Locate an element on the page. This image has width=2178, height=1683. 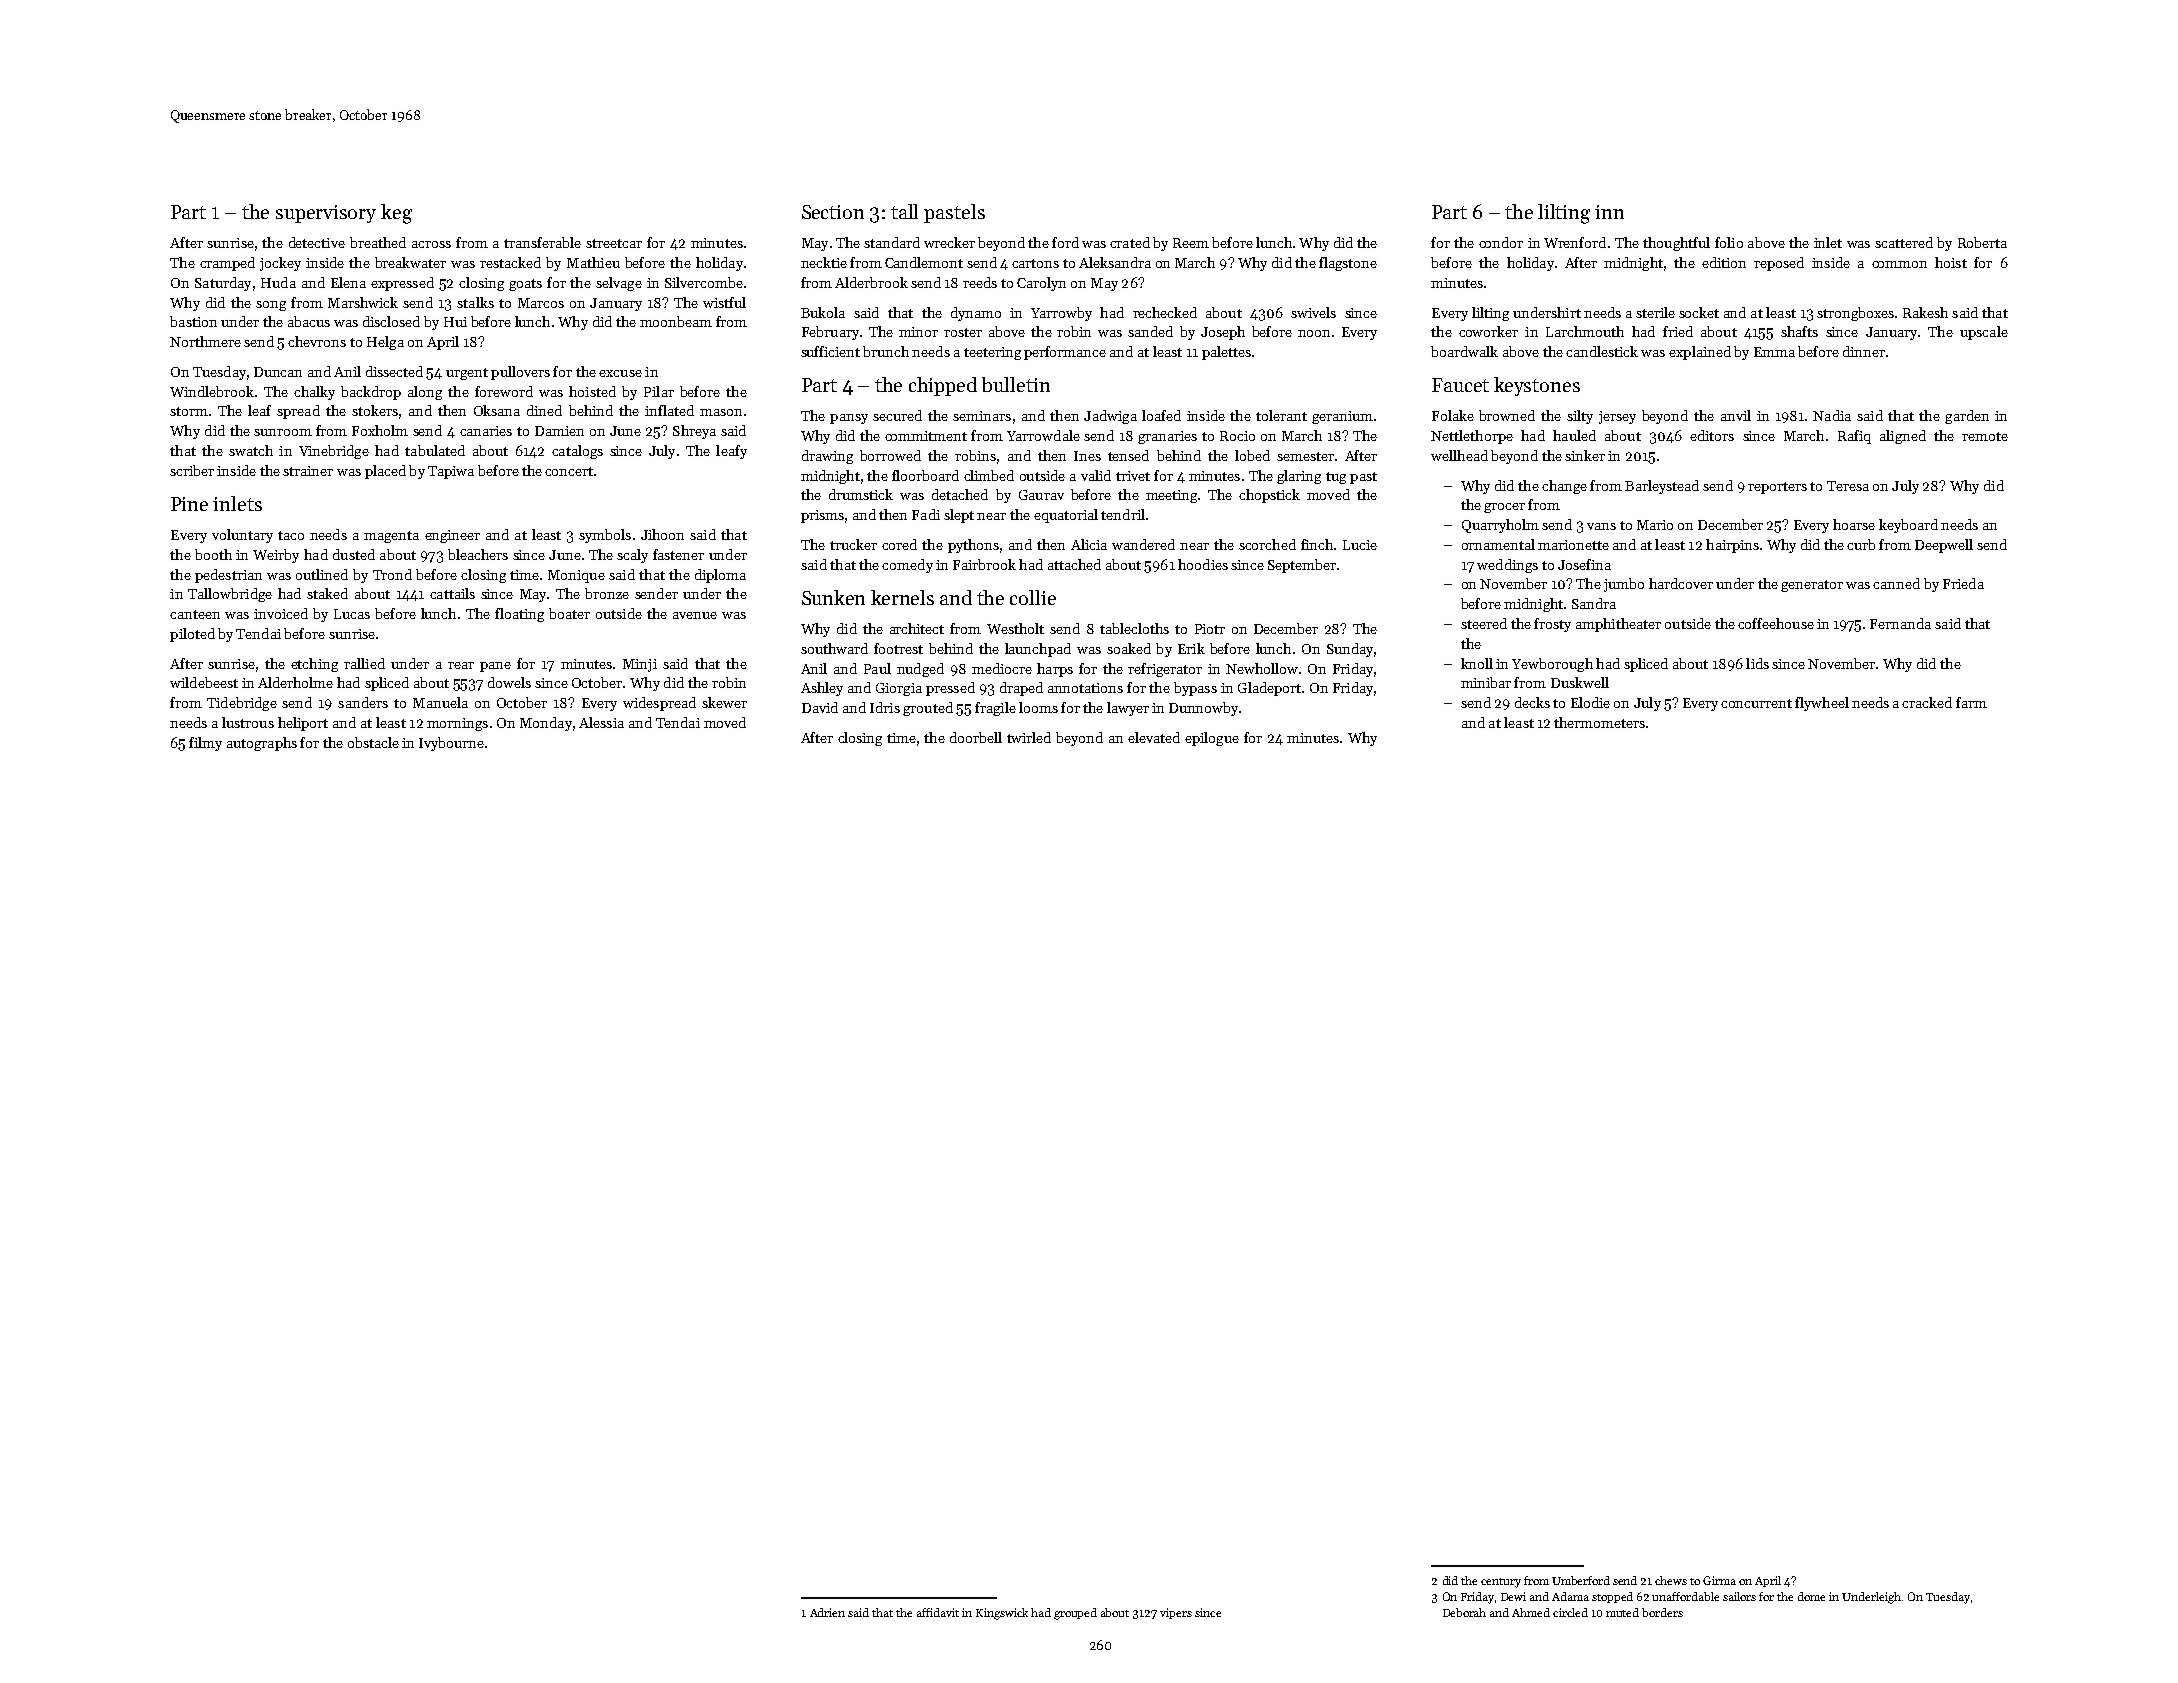
Adrien is located at coordinates (827, 1612).
